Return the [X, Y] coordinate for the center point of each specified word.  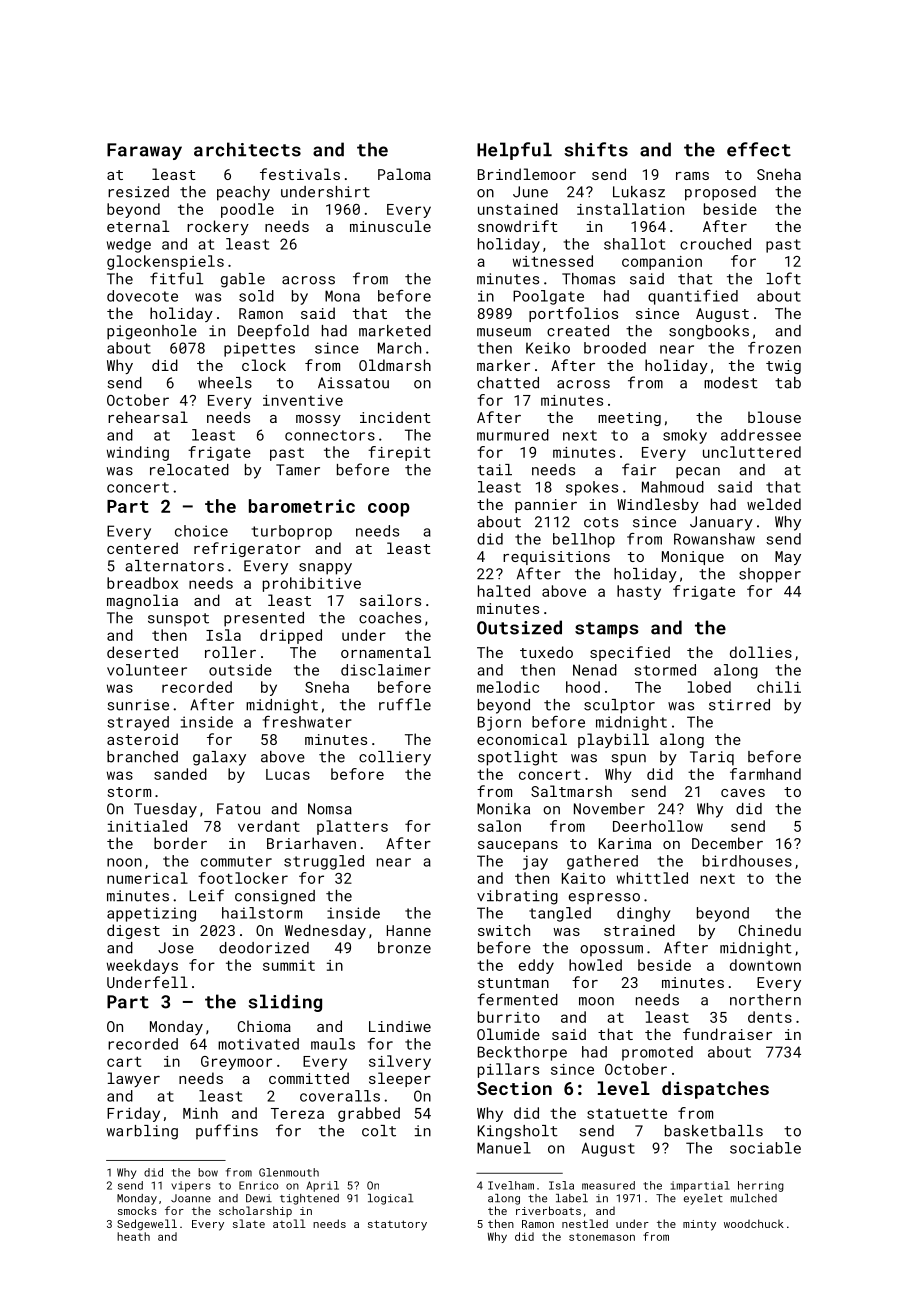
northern [765, 1000]
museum [504, 332]
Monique [693, 558]
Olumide [508, 1034]
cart [124, 1062]
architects [247, 149]
